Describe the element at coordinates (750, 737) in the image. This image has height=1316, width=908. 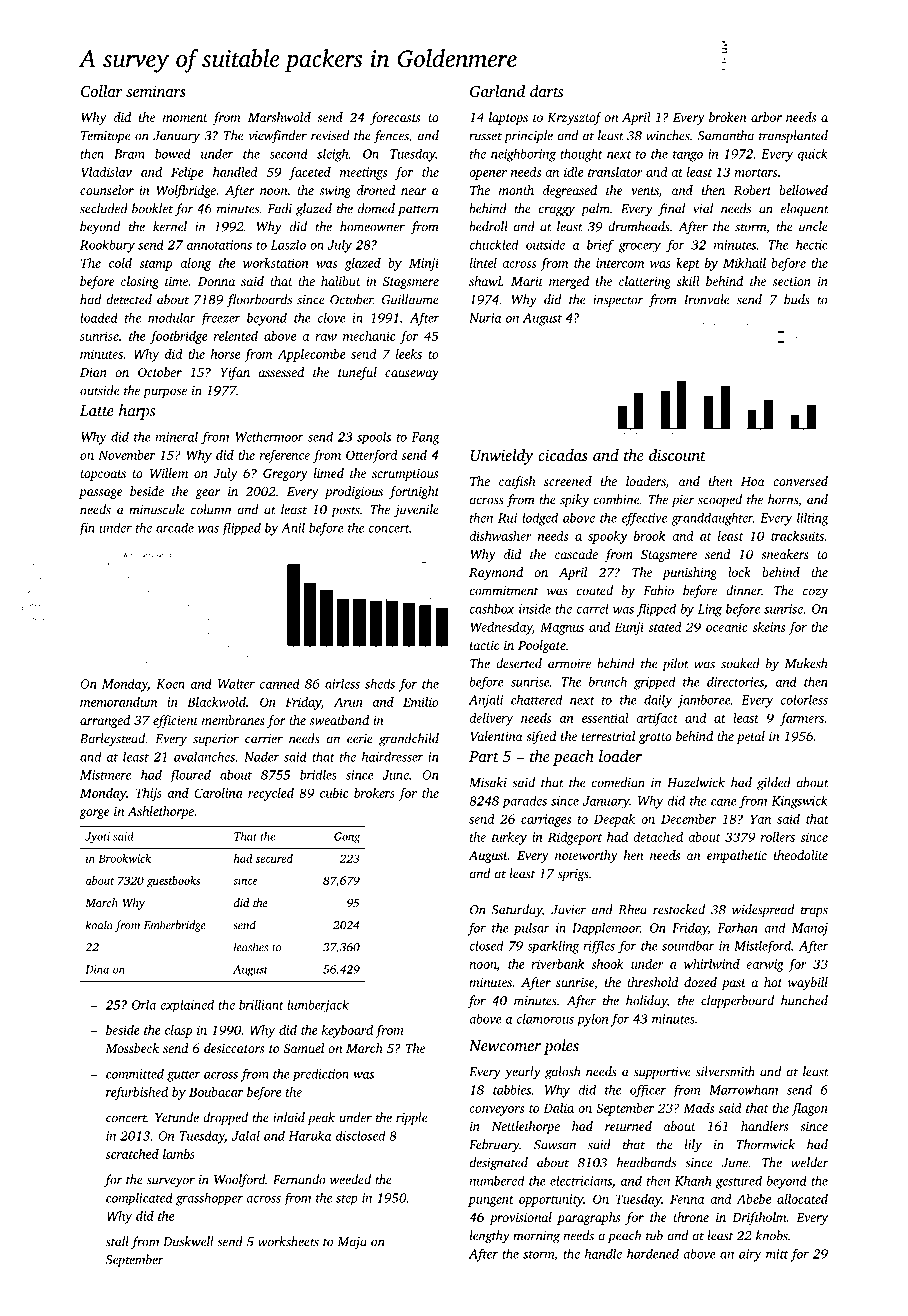
I see `petal` at that location.
